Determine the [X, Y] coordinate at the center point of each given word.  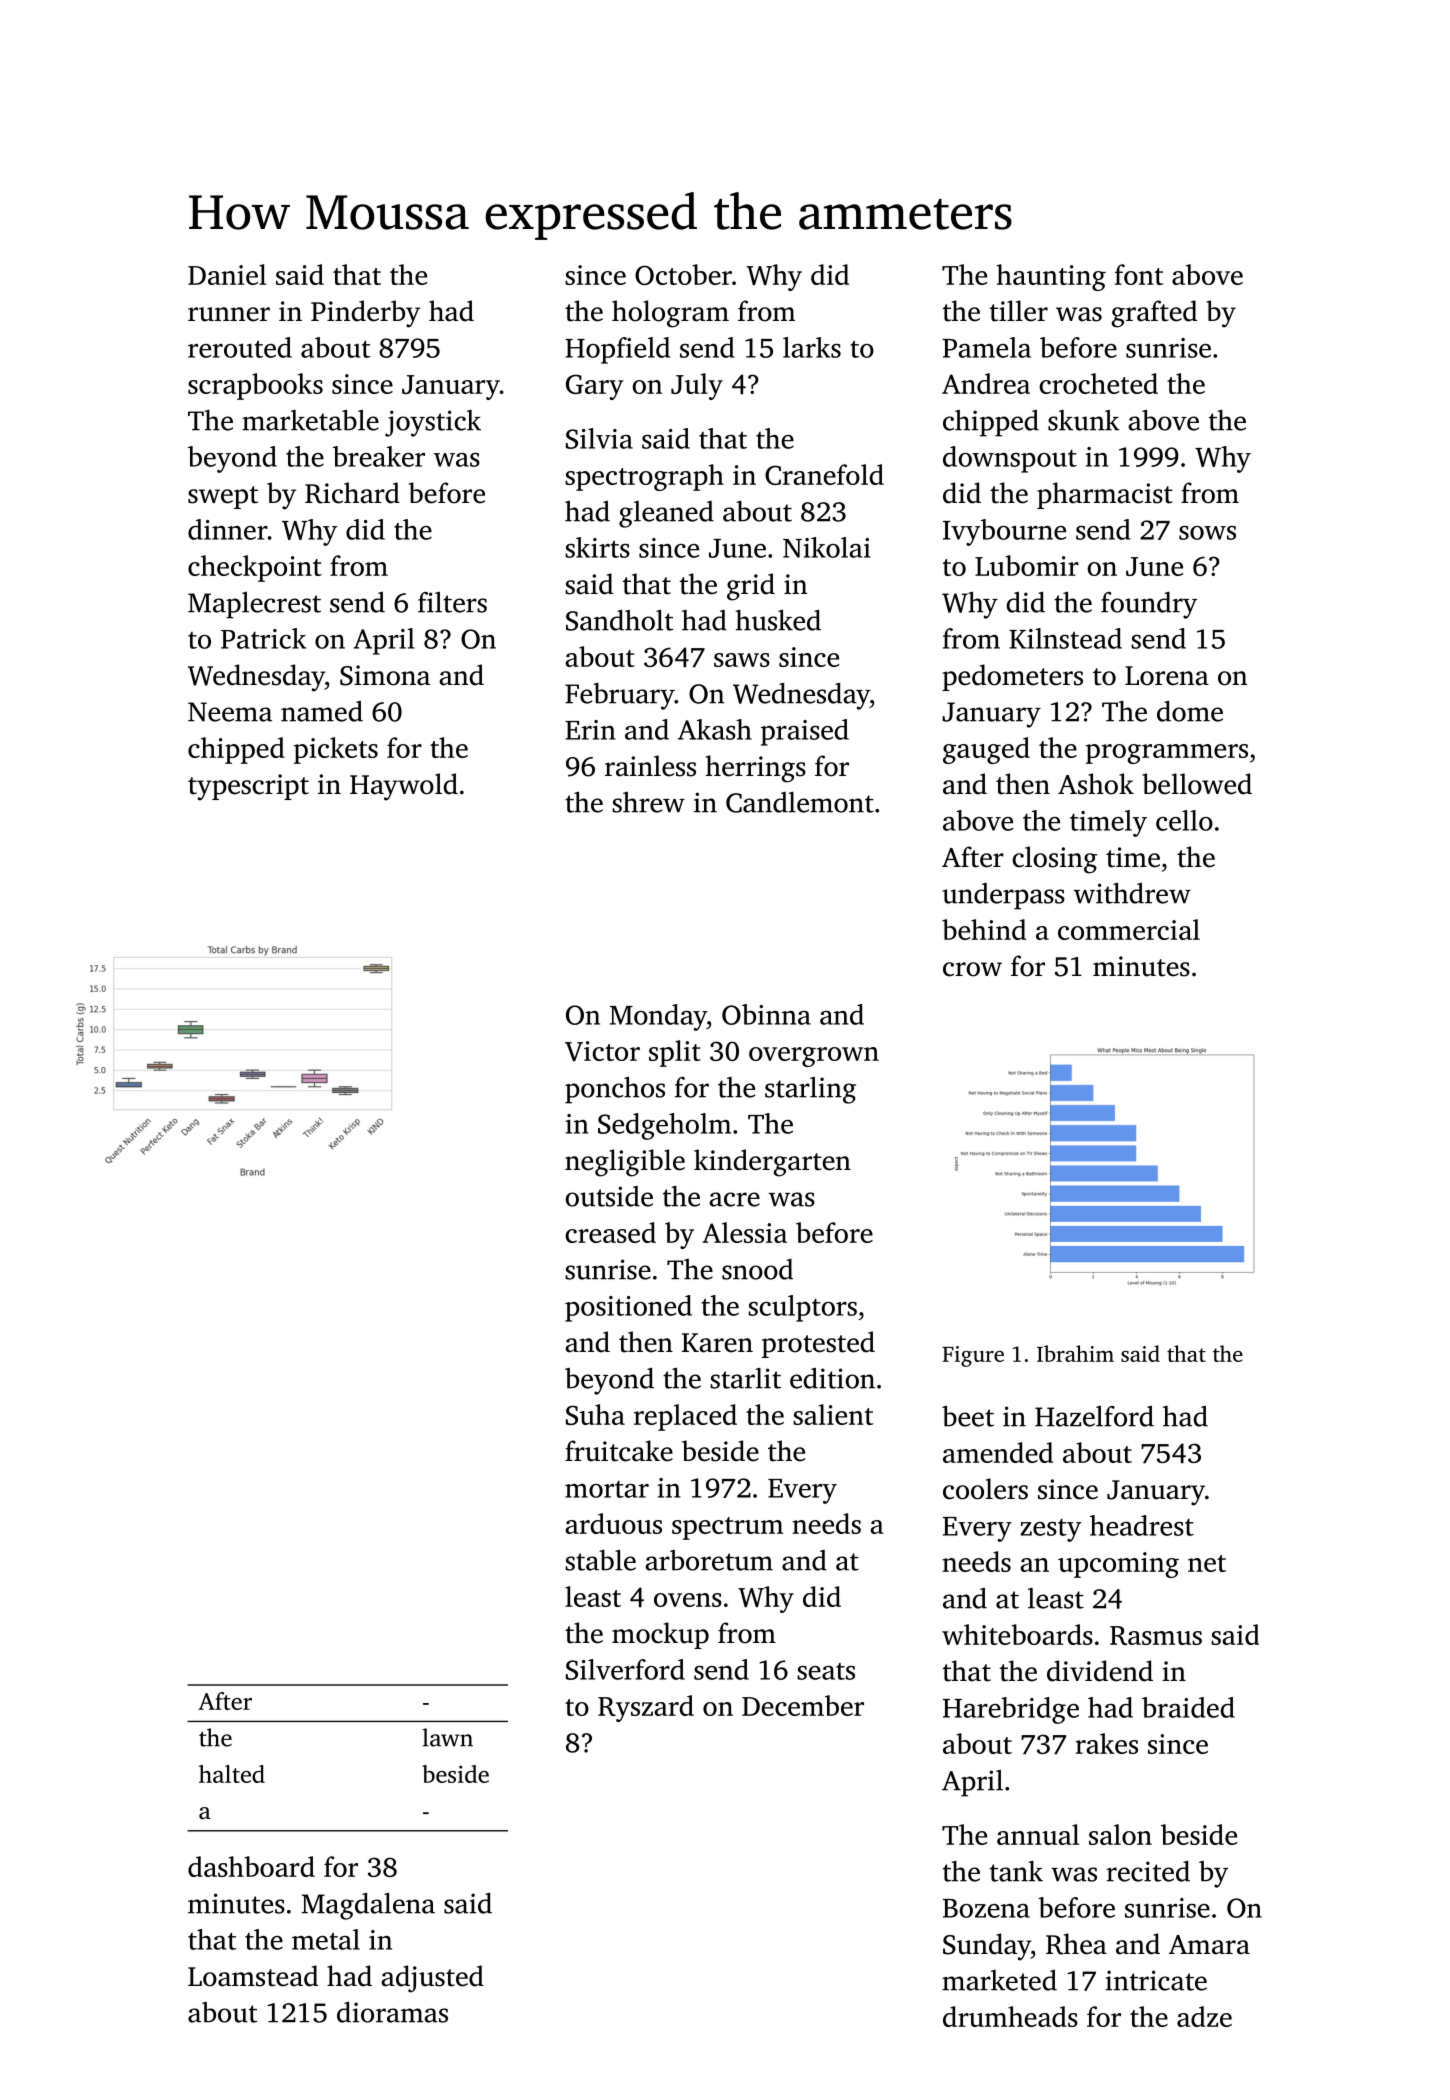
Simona [385, 675]
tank [1016, 1871]
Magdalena [368, 1906]
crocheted [1098, 383]
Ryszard [646, 1708]
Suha [595, 1414]
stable [600, 1560]
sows [1207, 533]
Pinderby [365, 314]
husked [778, 620]
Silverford [625, 1669]
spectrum [727, 1528]
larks [812, 347]
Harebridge [1011, 1710]
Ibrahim [1075, 1353]
